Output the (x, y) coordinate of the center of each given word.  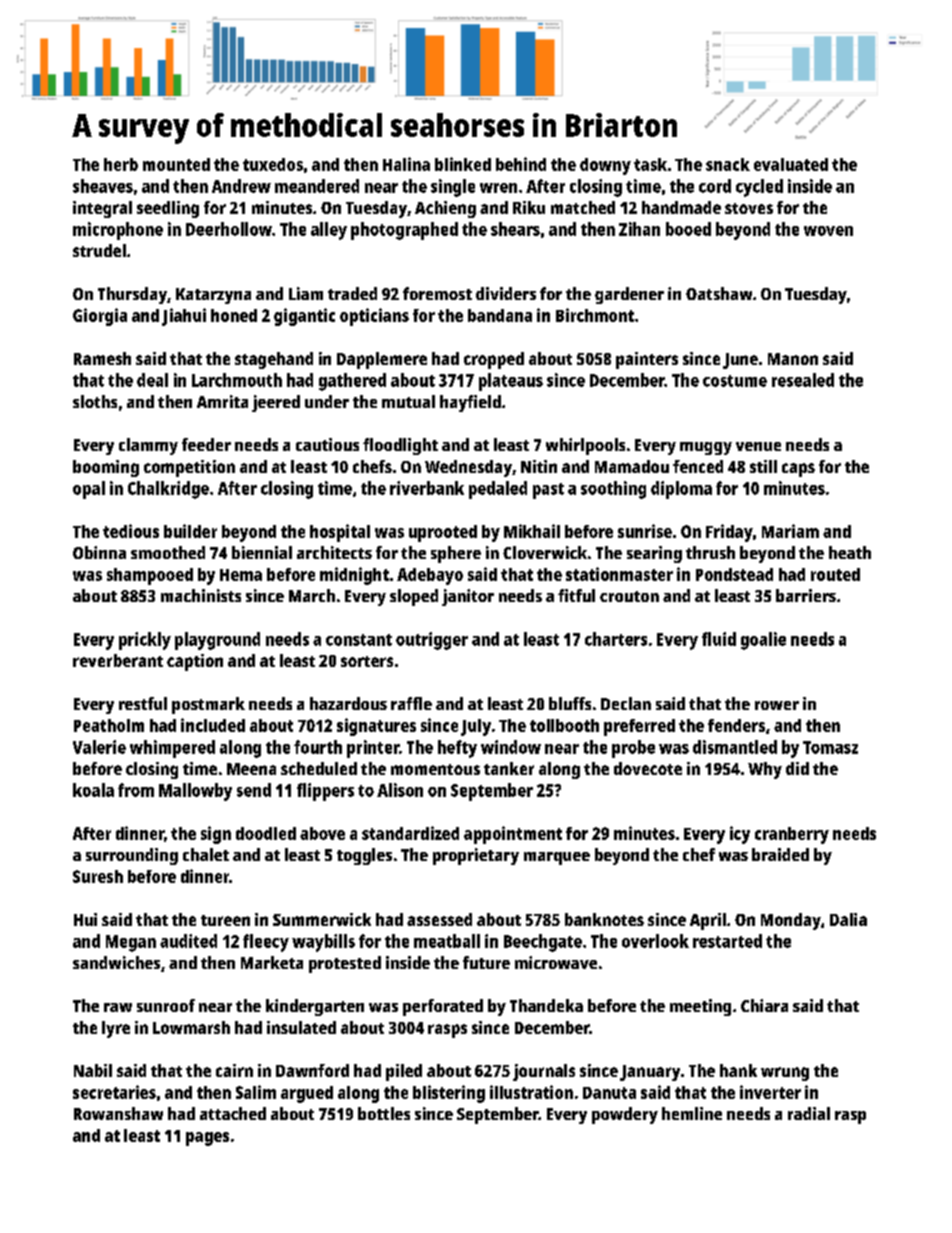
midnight (354, 576)
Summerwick (322, 919)
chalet (206, 854)
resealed (803, 380)
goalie (763, 641)
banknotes (604, 919)
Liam (306, 293)
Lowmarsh (191, 1027)
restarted (727, 941)
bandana (500, 315)
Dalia (848, 919)
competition (189, 468)
